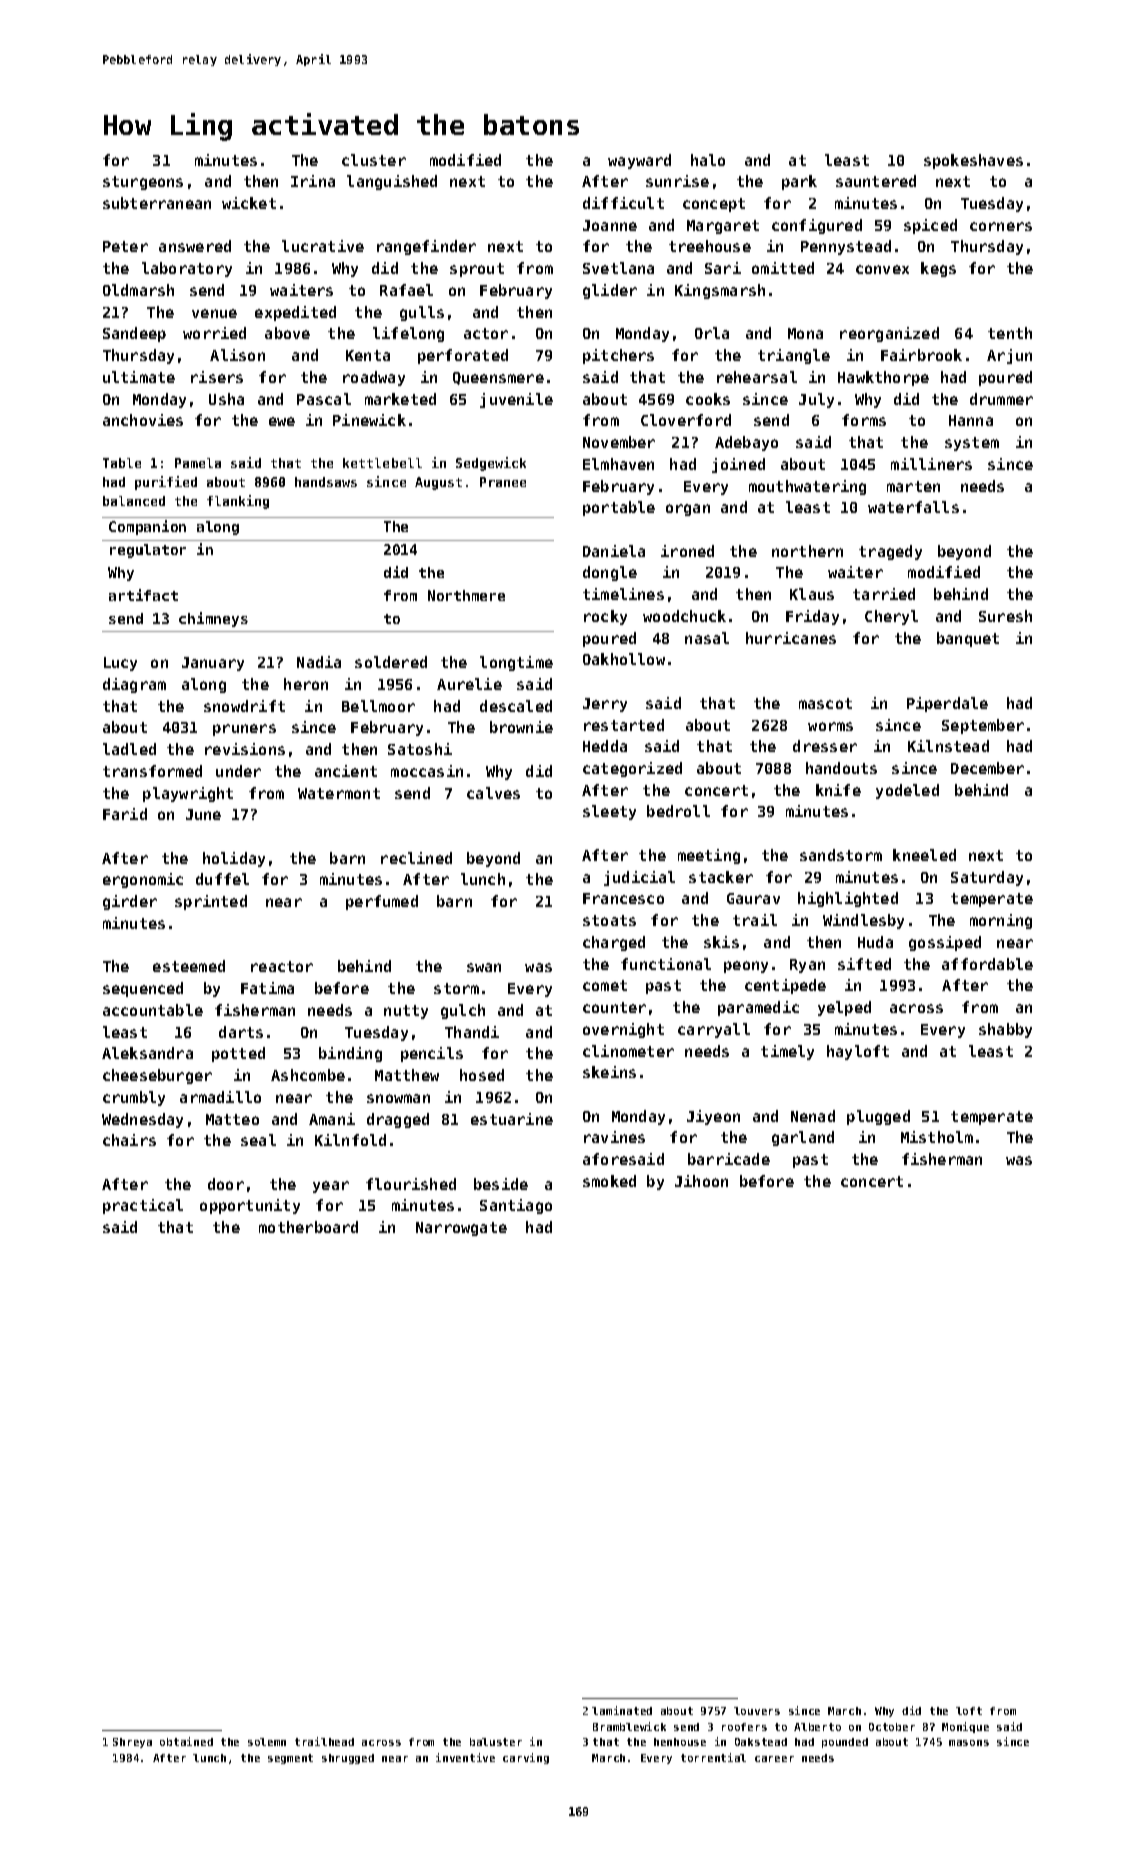 The width and height of the screenshot is (1136, 1870). I want to click on brownie, so click(521, 727).
